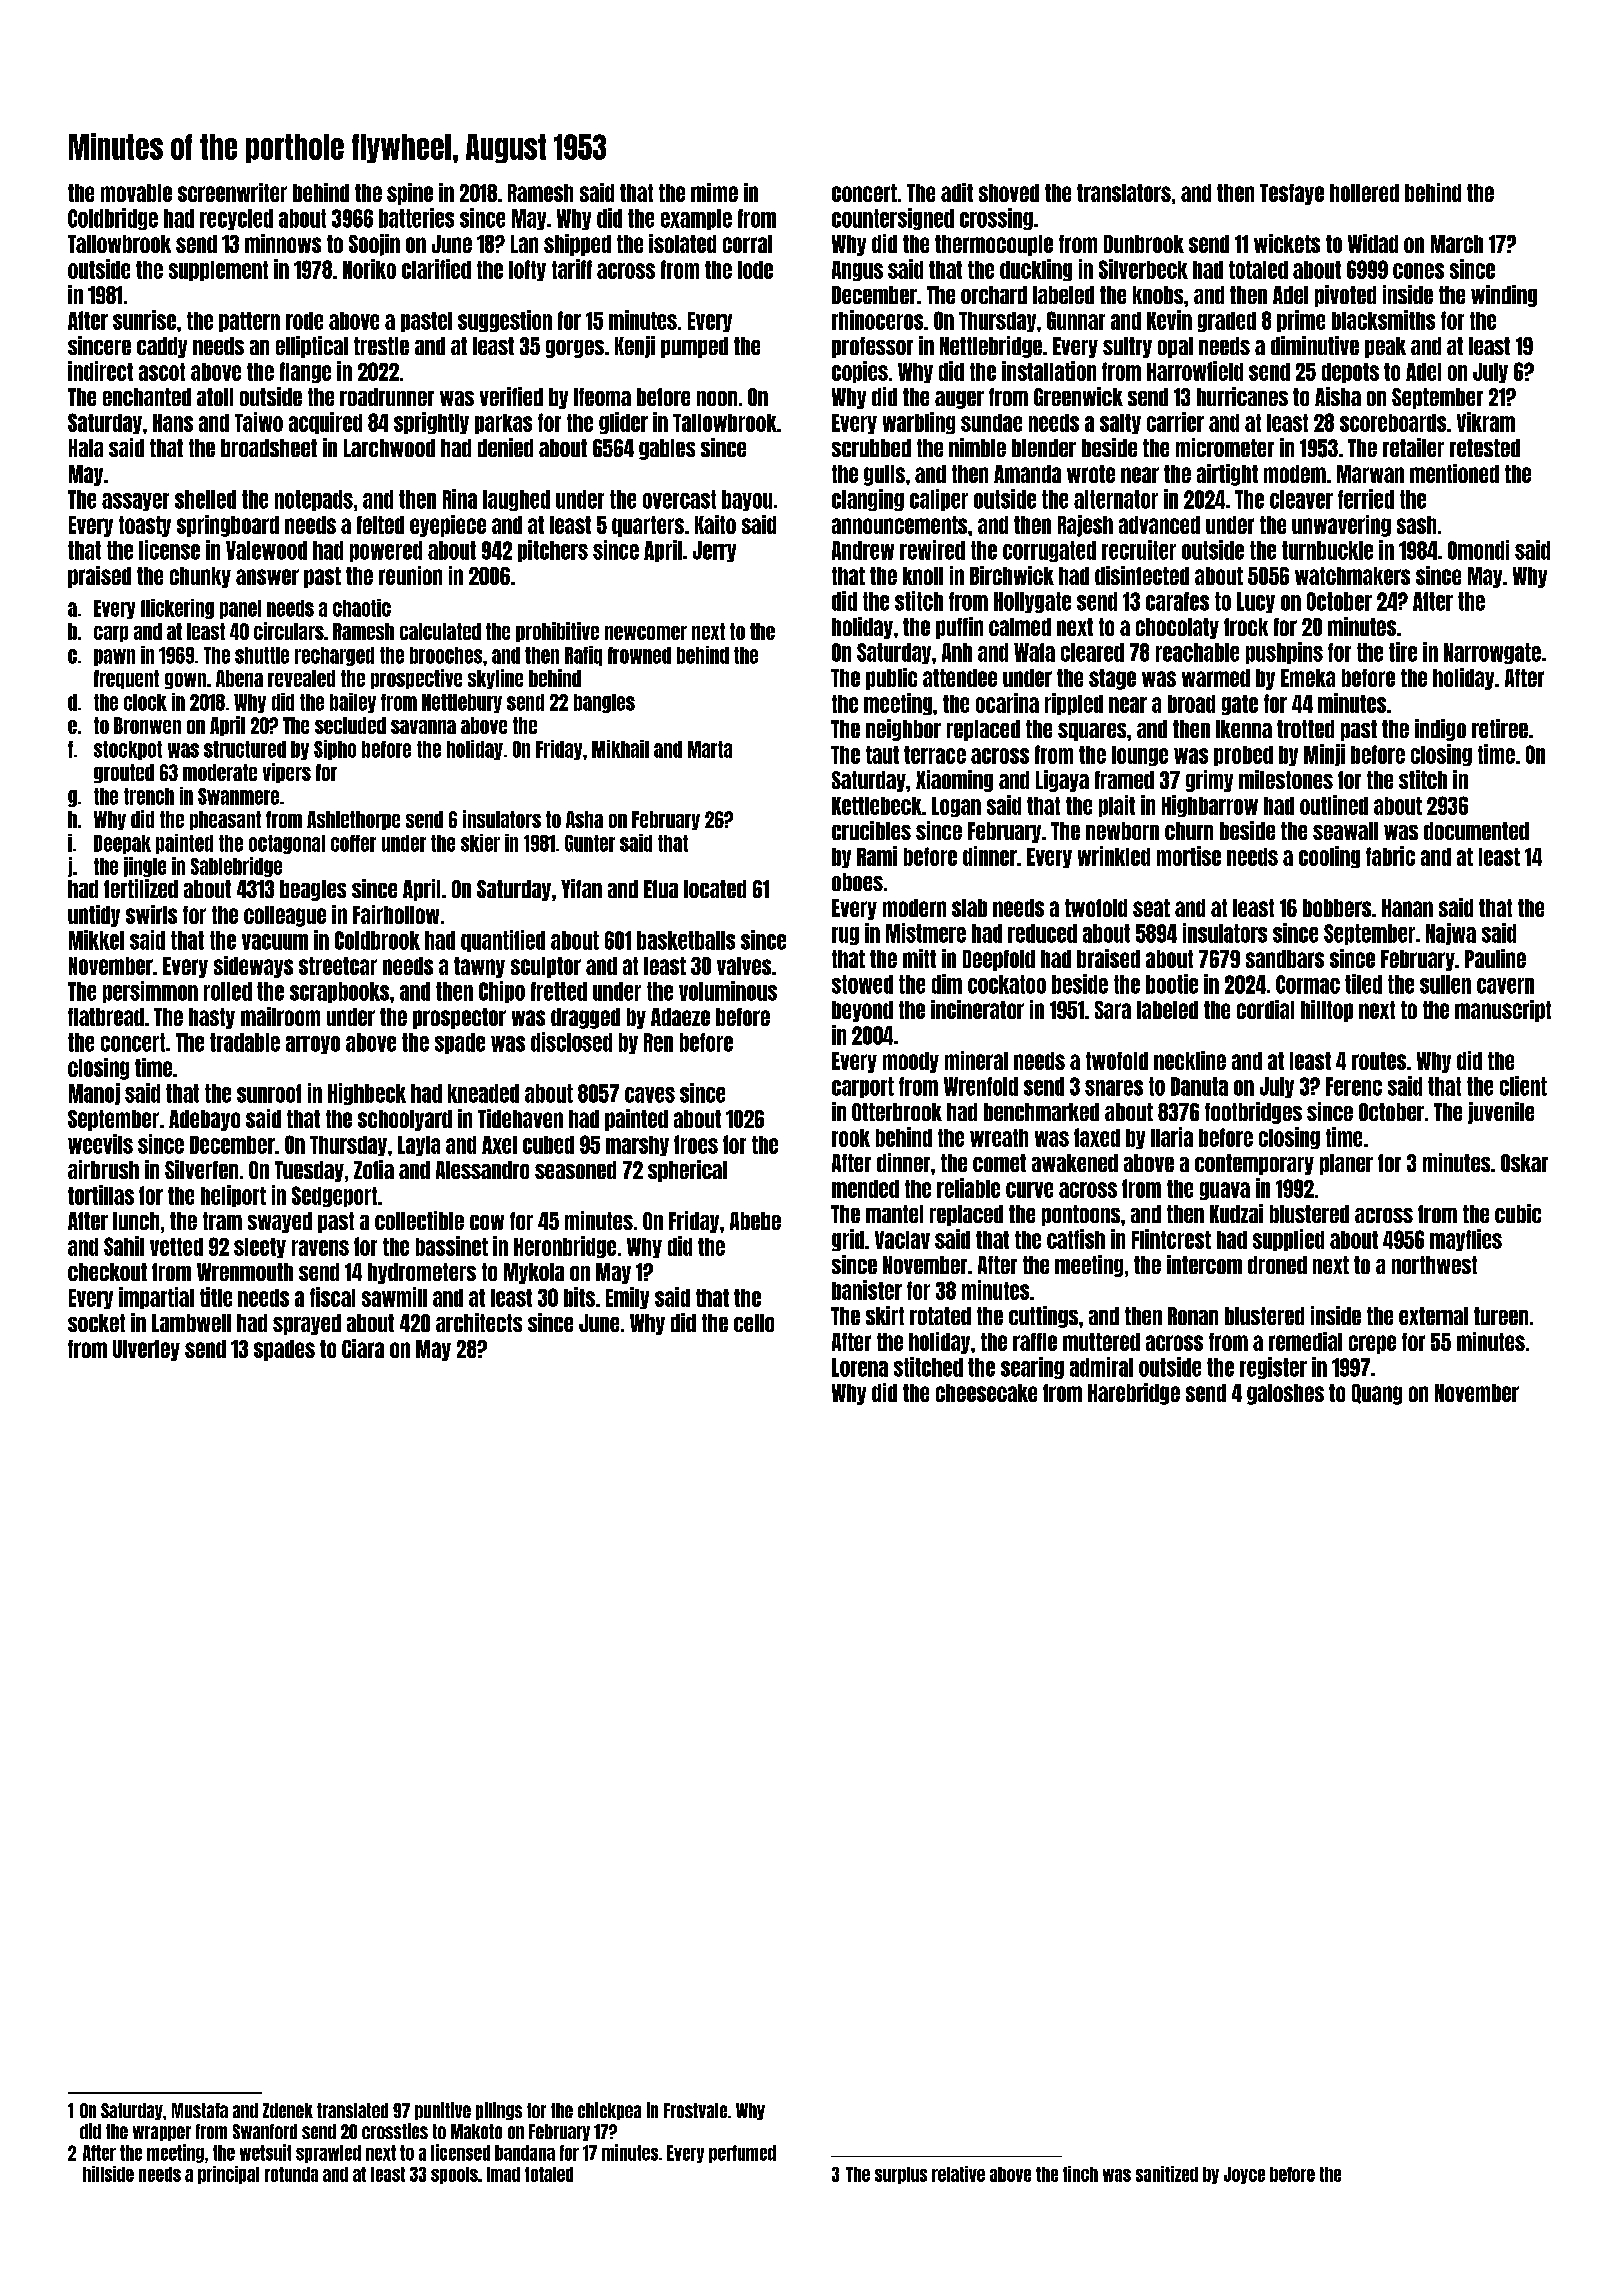 This image has height=2292, width=1620. What do you see at coordinates (1337, 908) in the image?
I see `bobbers` at bounding box center [1337, 908].
